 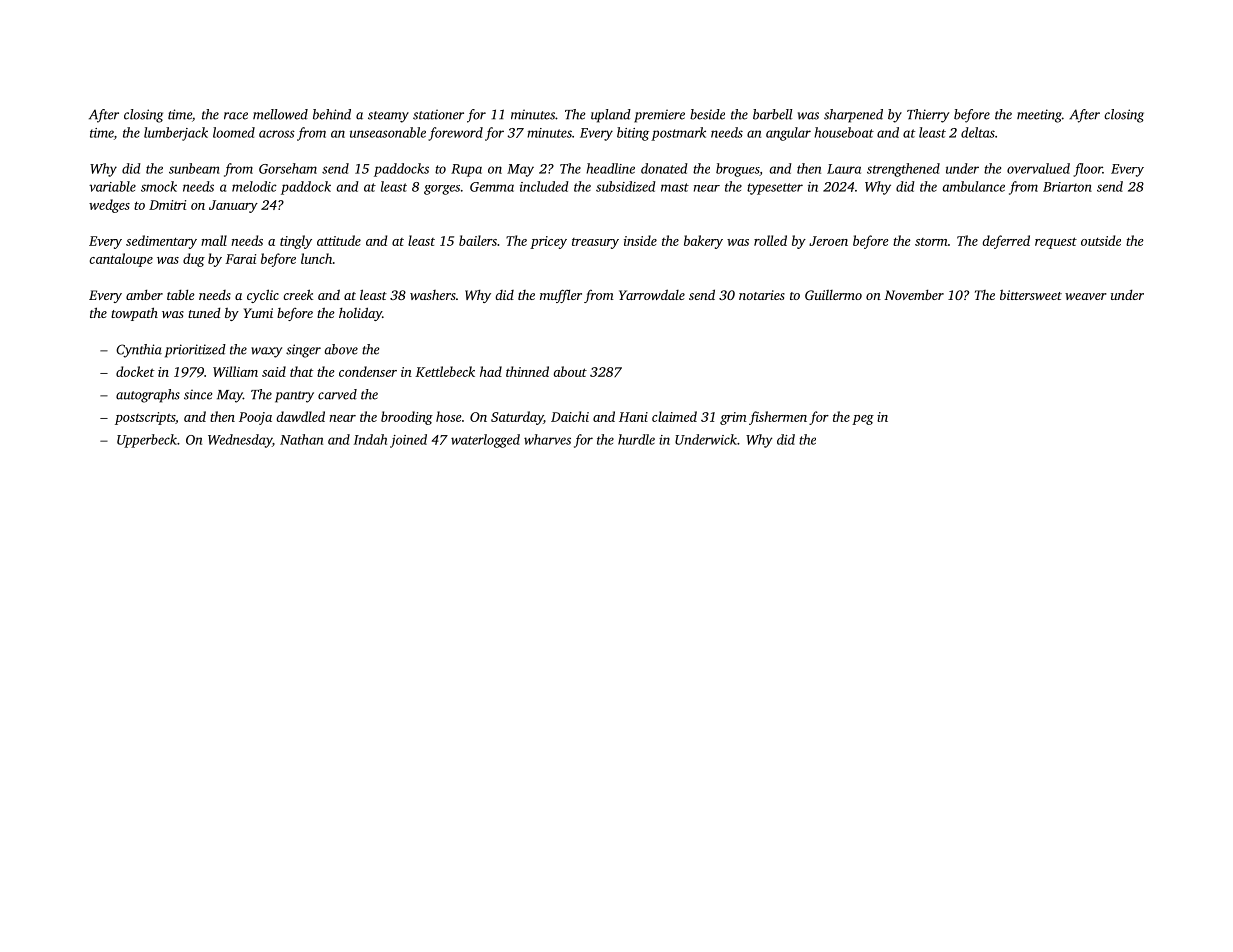 What do you see at coordinates (610, 168) in the page?
I see `headline` at bounding box center [610, 168].
